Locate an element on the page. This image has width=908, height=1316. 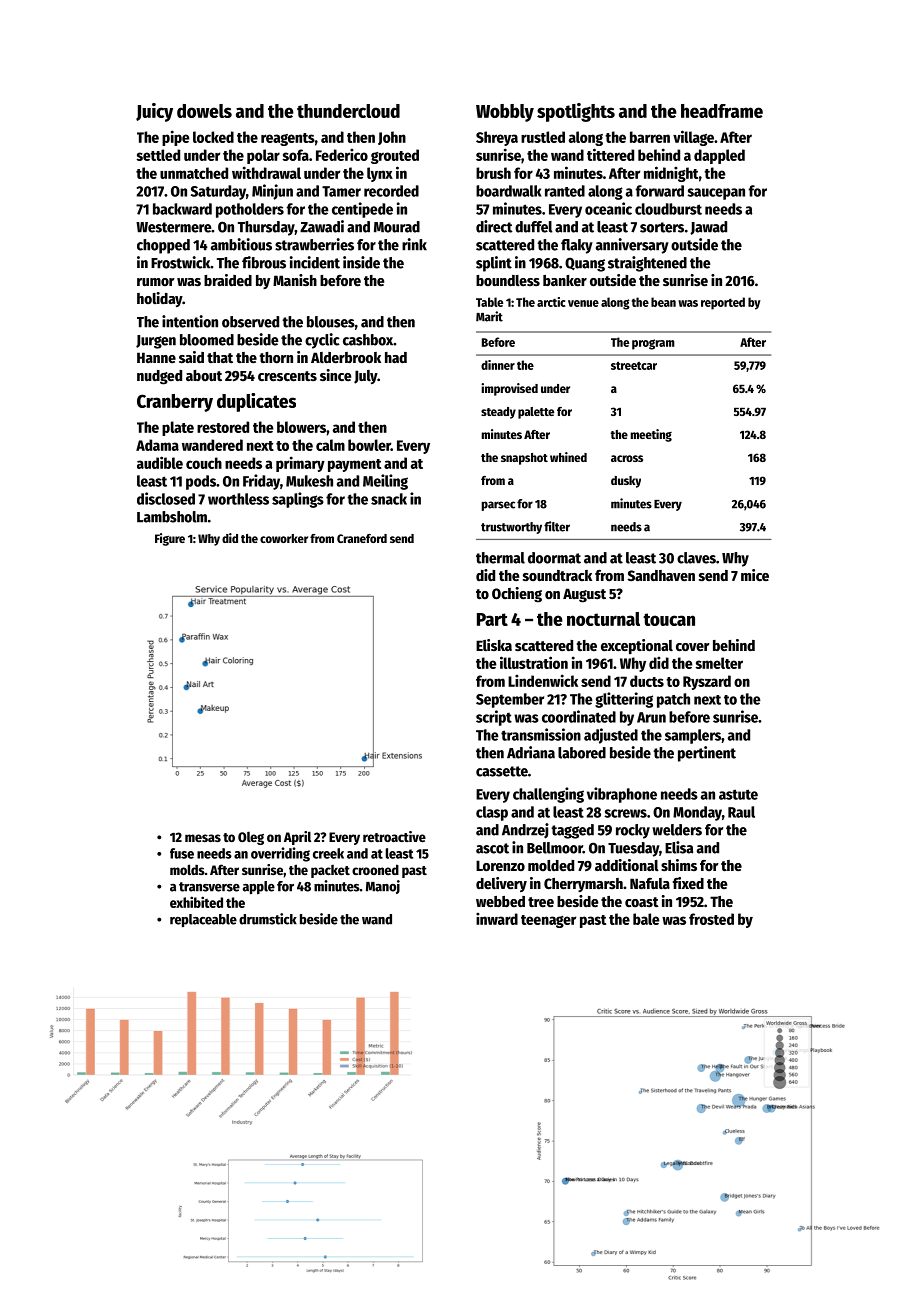
transverse is located at coordinates (209, 887).
